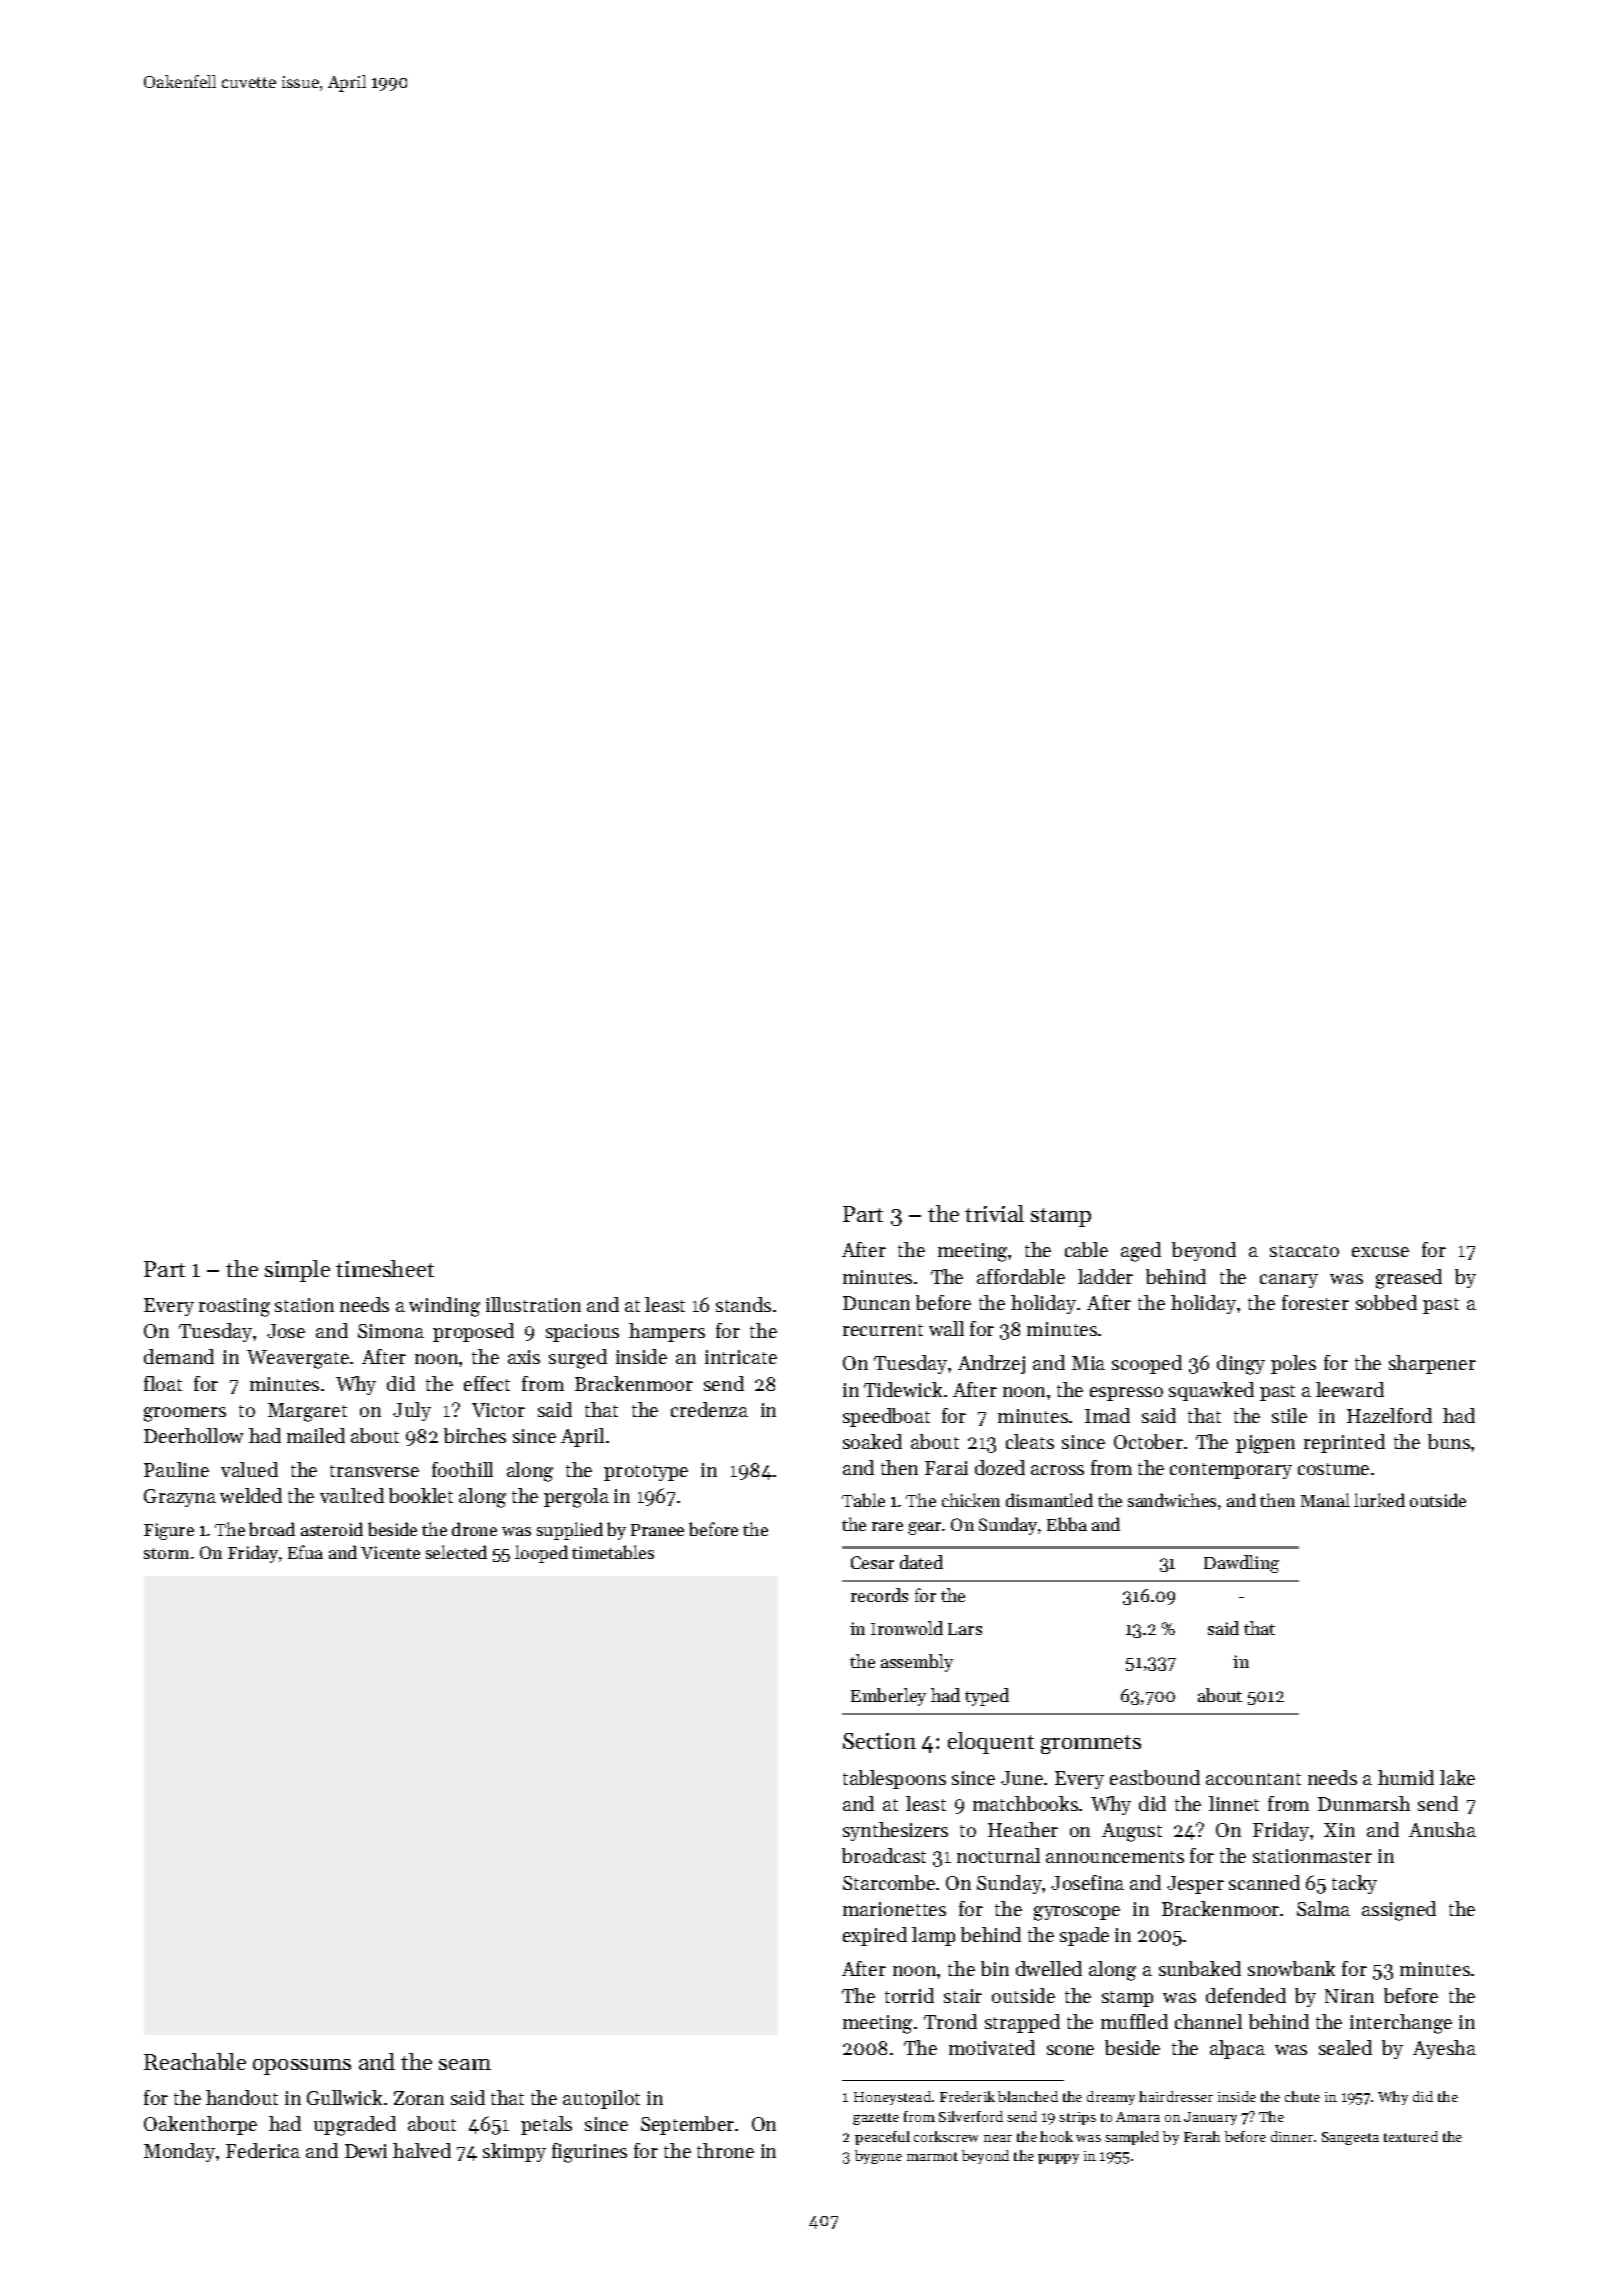 The width and height of the screenshot is (1620, 2292). I want to click on expired, so click(875, 1936).
